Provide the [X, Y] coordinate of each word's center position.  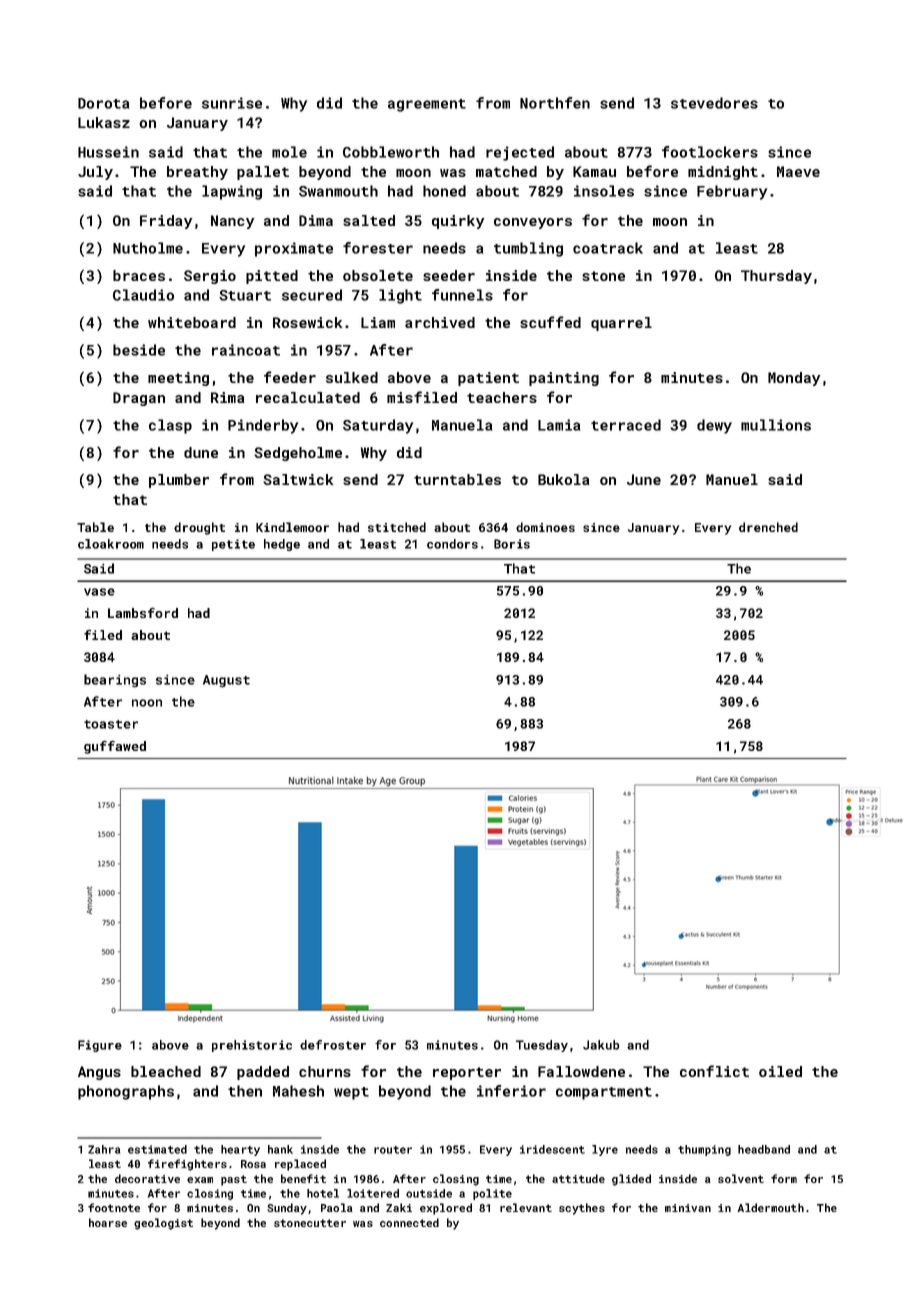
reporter [467, 1073]
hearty [240, 1150]
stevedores [714, 103]
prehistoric [252, 1046]
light [400, 296]
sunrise [232, 103]
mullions [776, 425]
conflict [714, 1071]
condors [452, 544]
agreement [427, 105]
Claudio [143, 295]
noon [147, 703]
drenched [768, 527]
